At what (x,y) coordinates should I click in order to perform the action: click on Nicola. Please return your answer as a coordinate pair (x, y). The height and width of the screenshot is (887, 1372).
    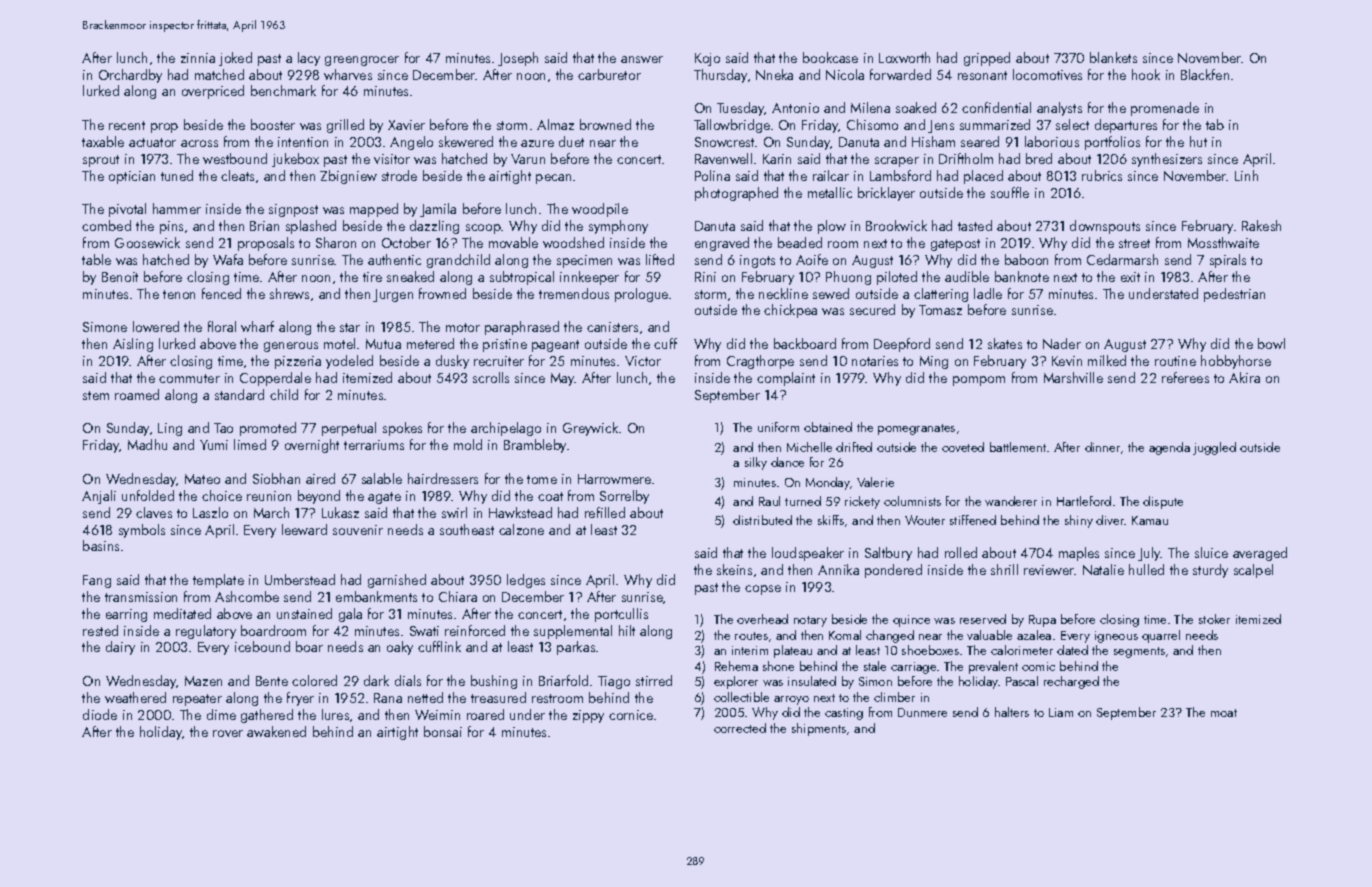
    Looking at the image, I should click on (845, 74).
